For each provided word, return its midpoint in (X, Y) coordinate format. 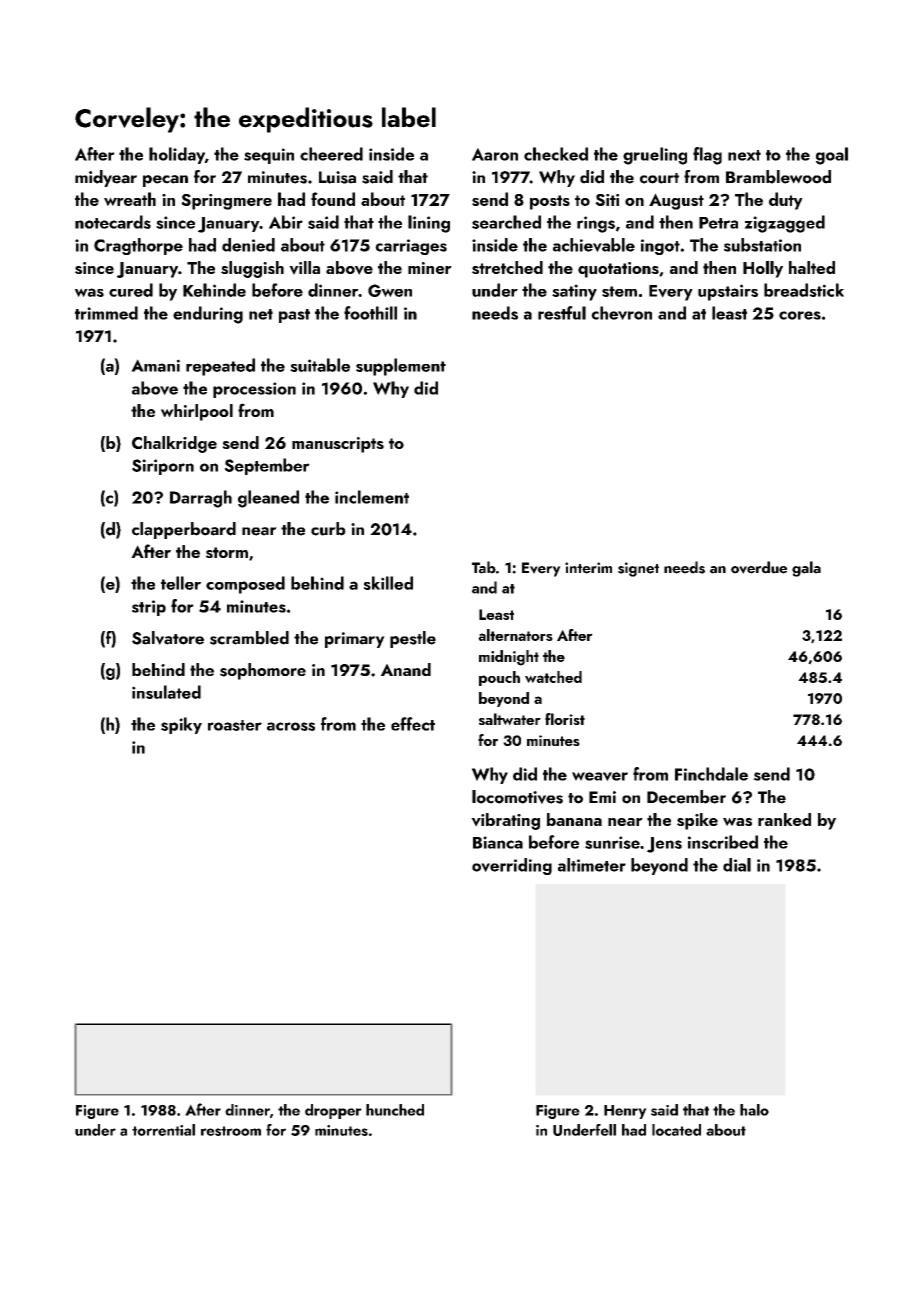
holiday (177, 155)
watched (553, 677)
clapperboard (184, 530)
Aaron (495, 154)
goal (832, 156)
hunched (395, 1110)
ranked (784, 819)
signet (638, 569)
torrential (163, 1130)
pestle (413, 639)
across (291, 726)
